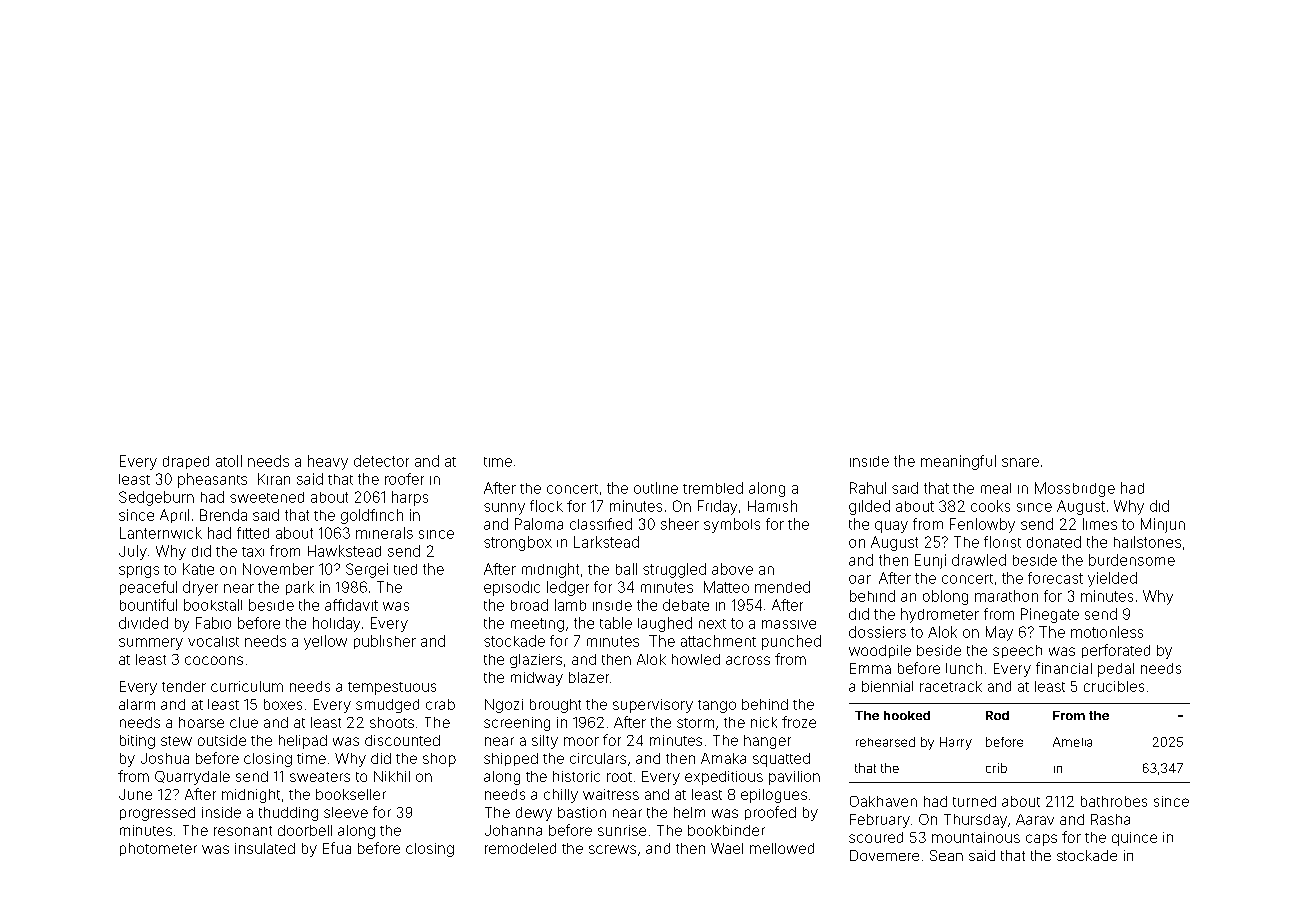 The width and height of the screenshot is (1308, 924). What do you see at coordinates (946, 855) in the screenshot?
I see `Sean` at bounding box center [946, 855].
